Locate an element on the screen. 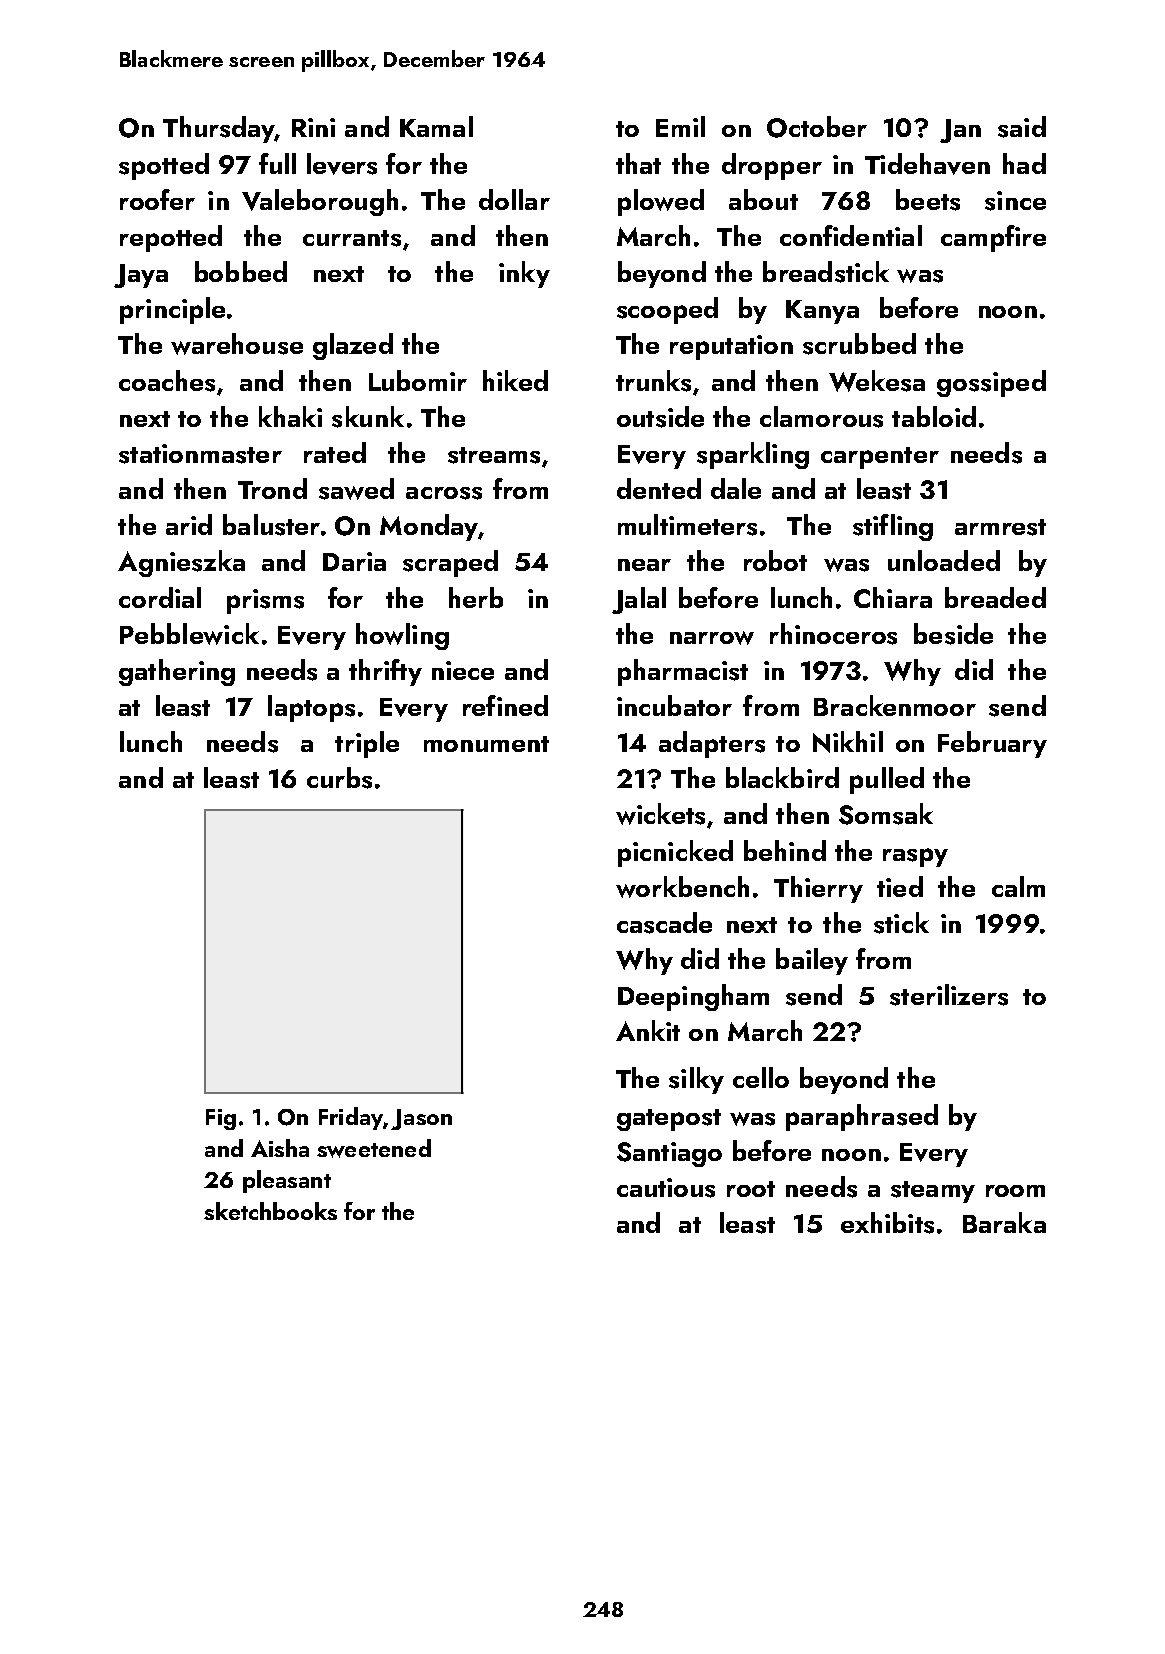 The width and height of the screenshot is (1165, 1654). Kamal is located at coordinates (436, 126).
